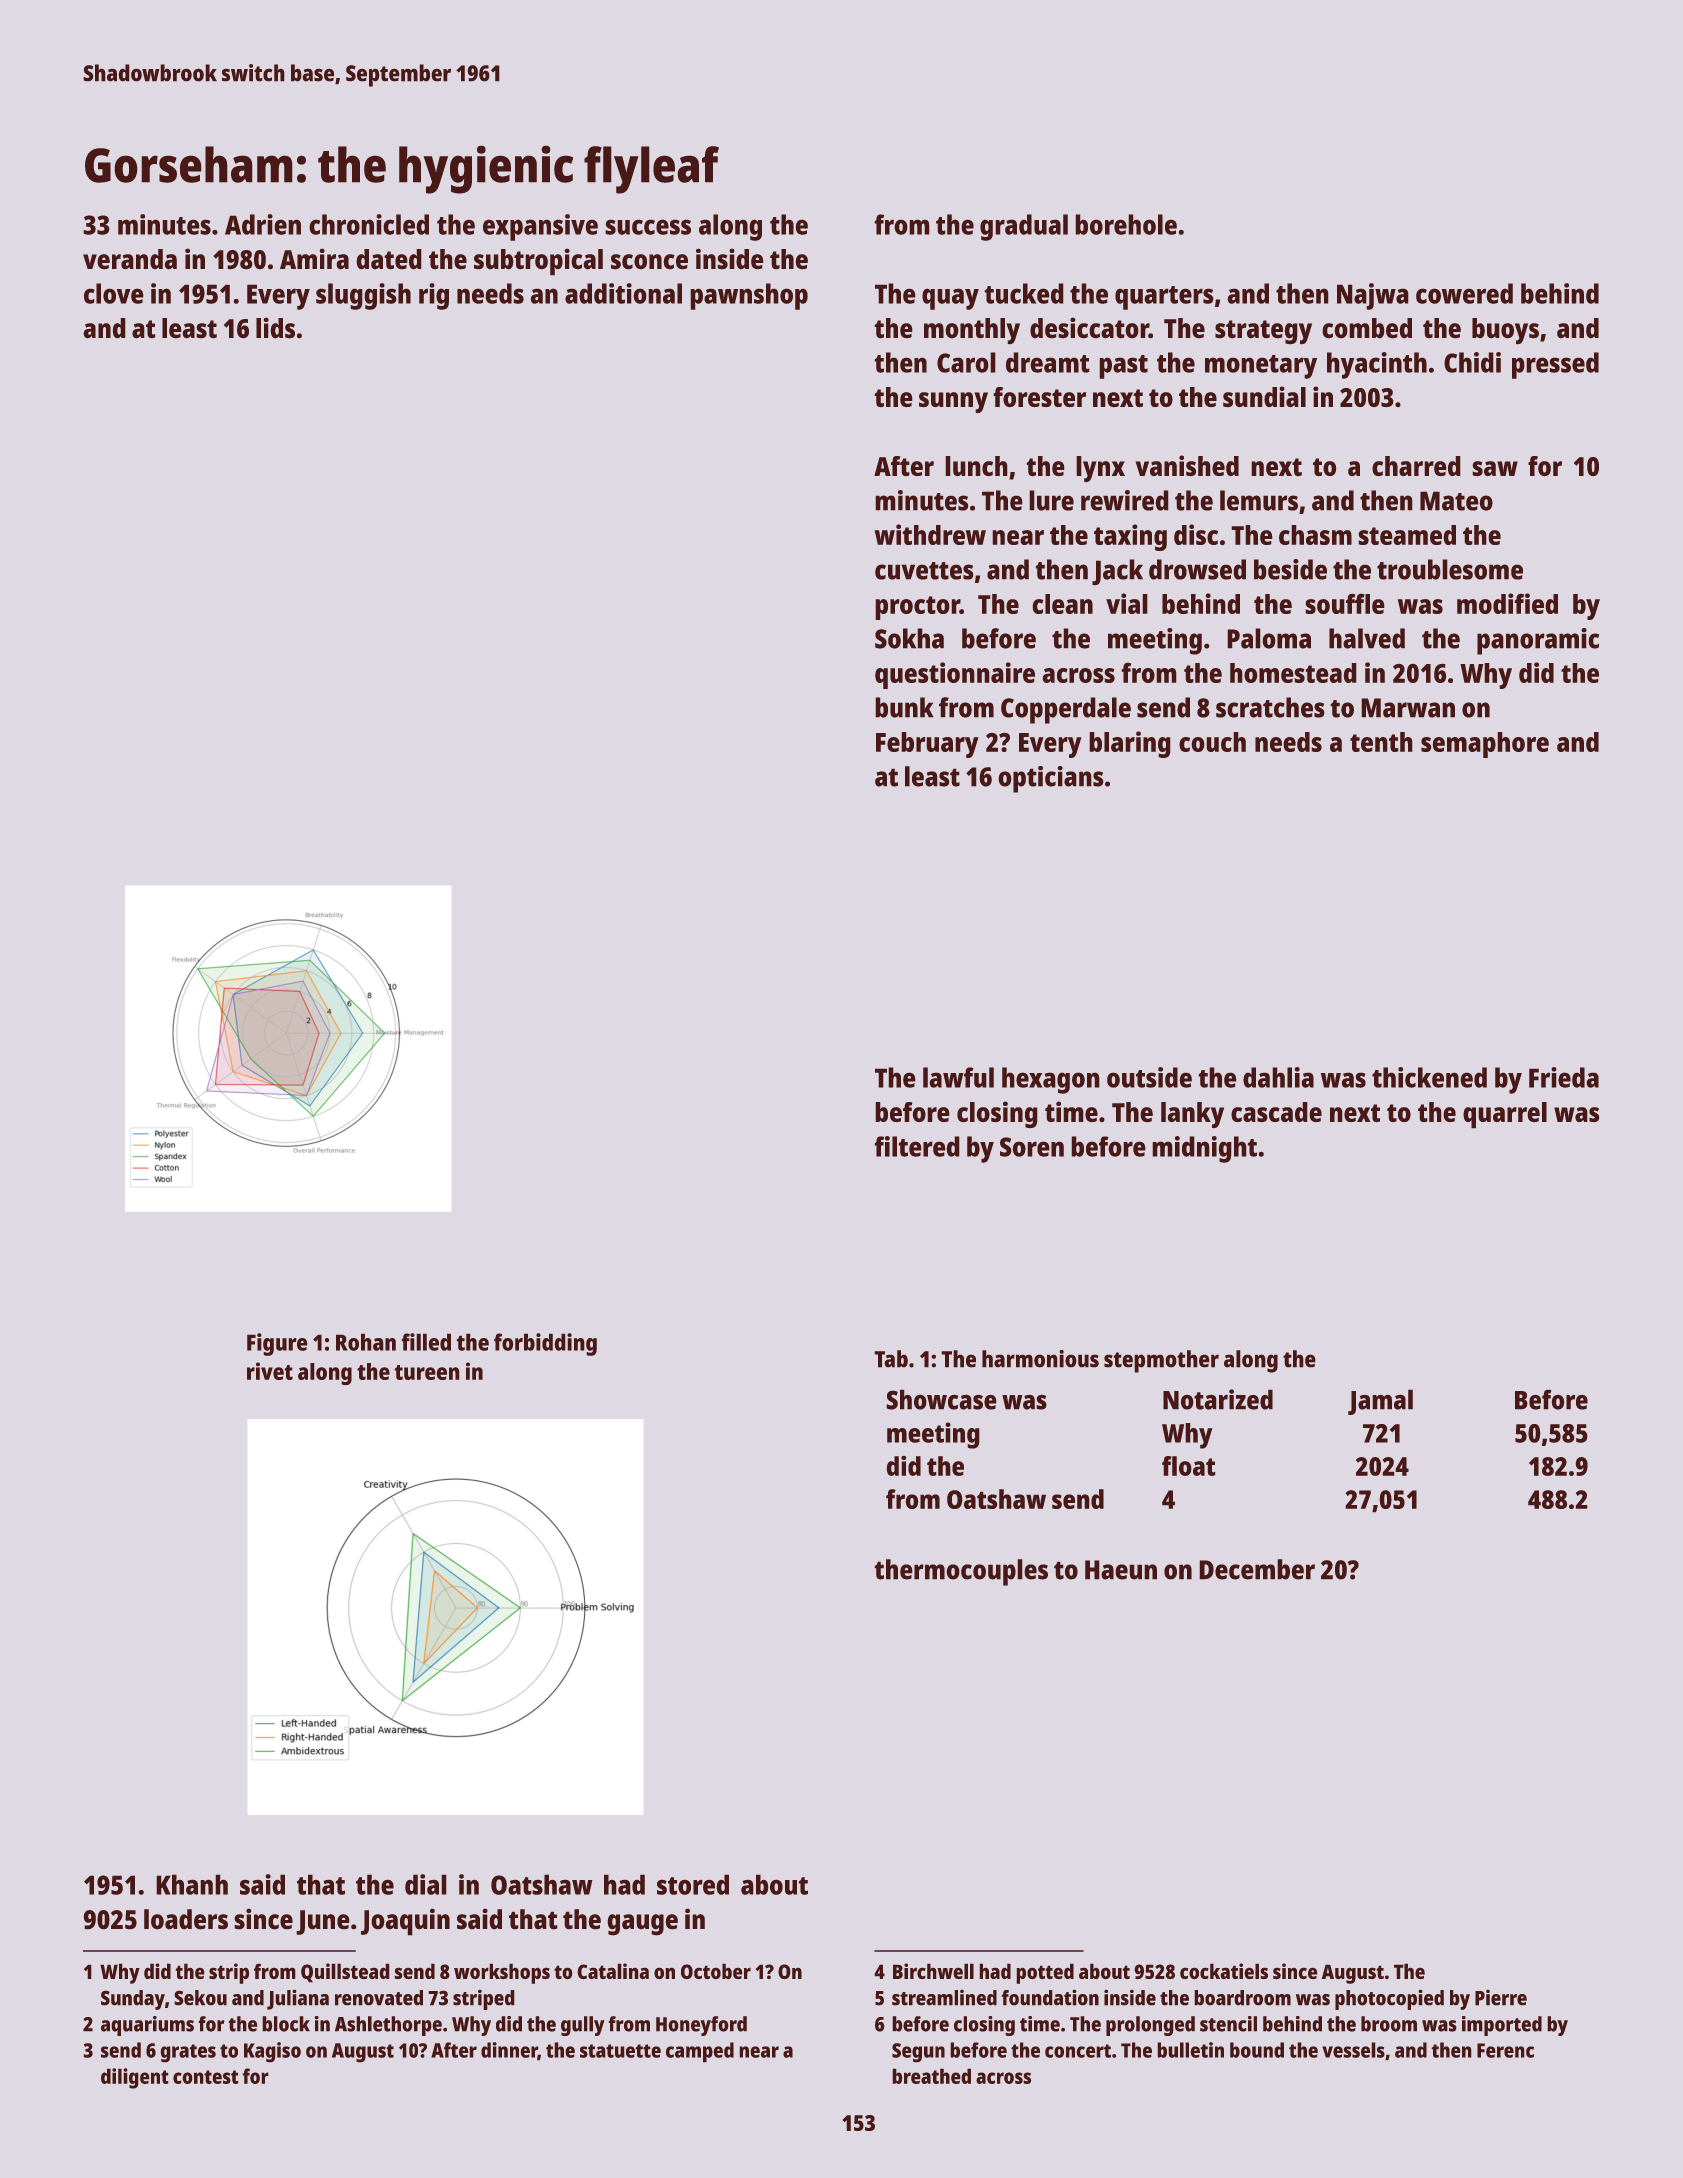 The width and height of the image is (1683, 2178). I want to click on lemurs, so click(1259, 500).
